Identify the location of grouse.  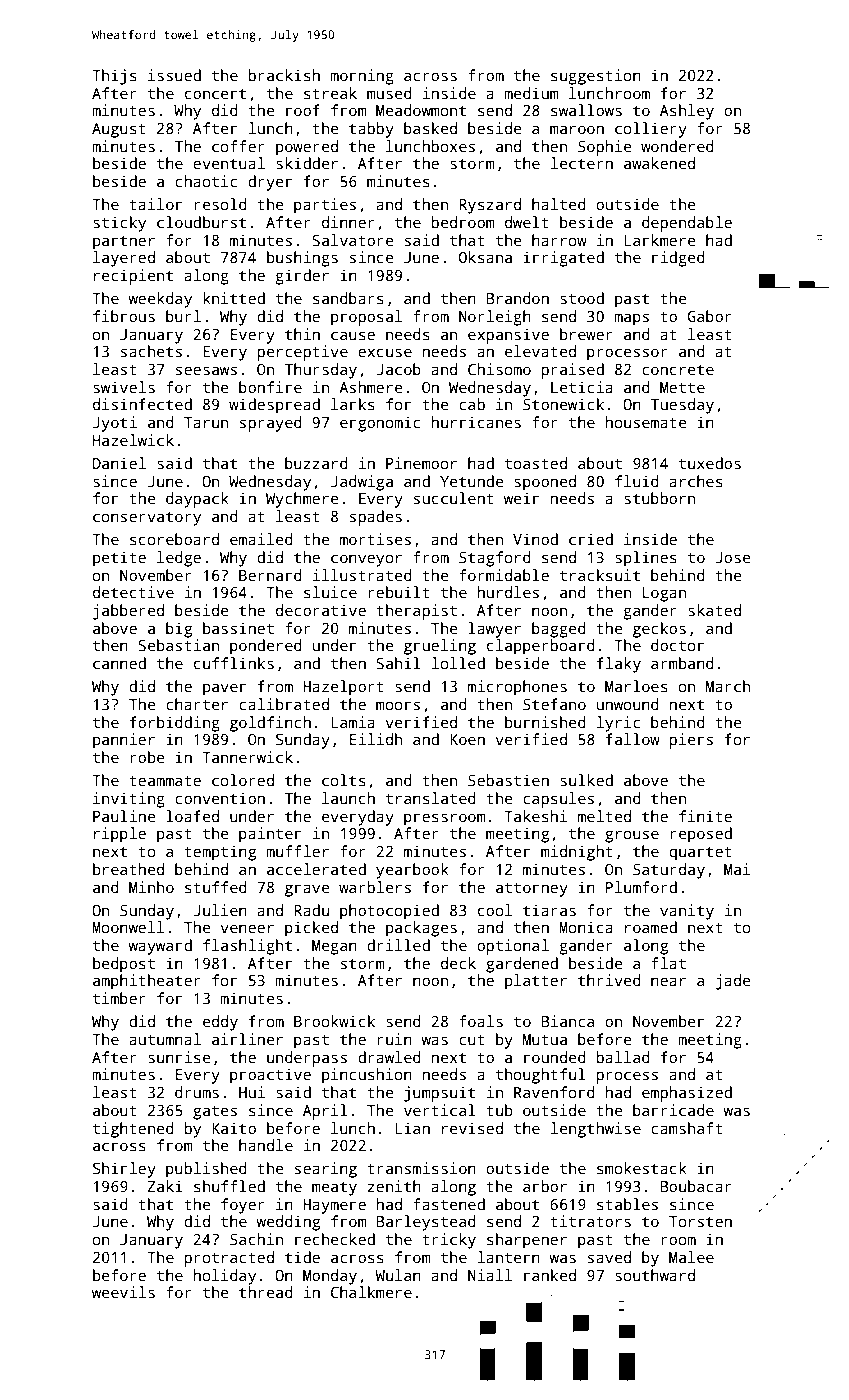
(632, 836).
